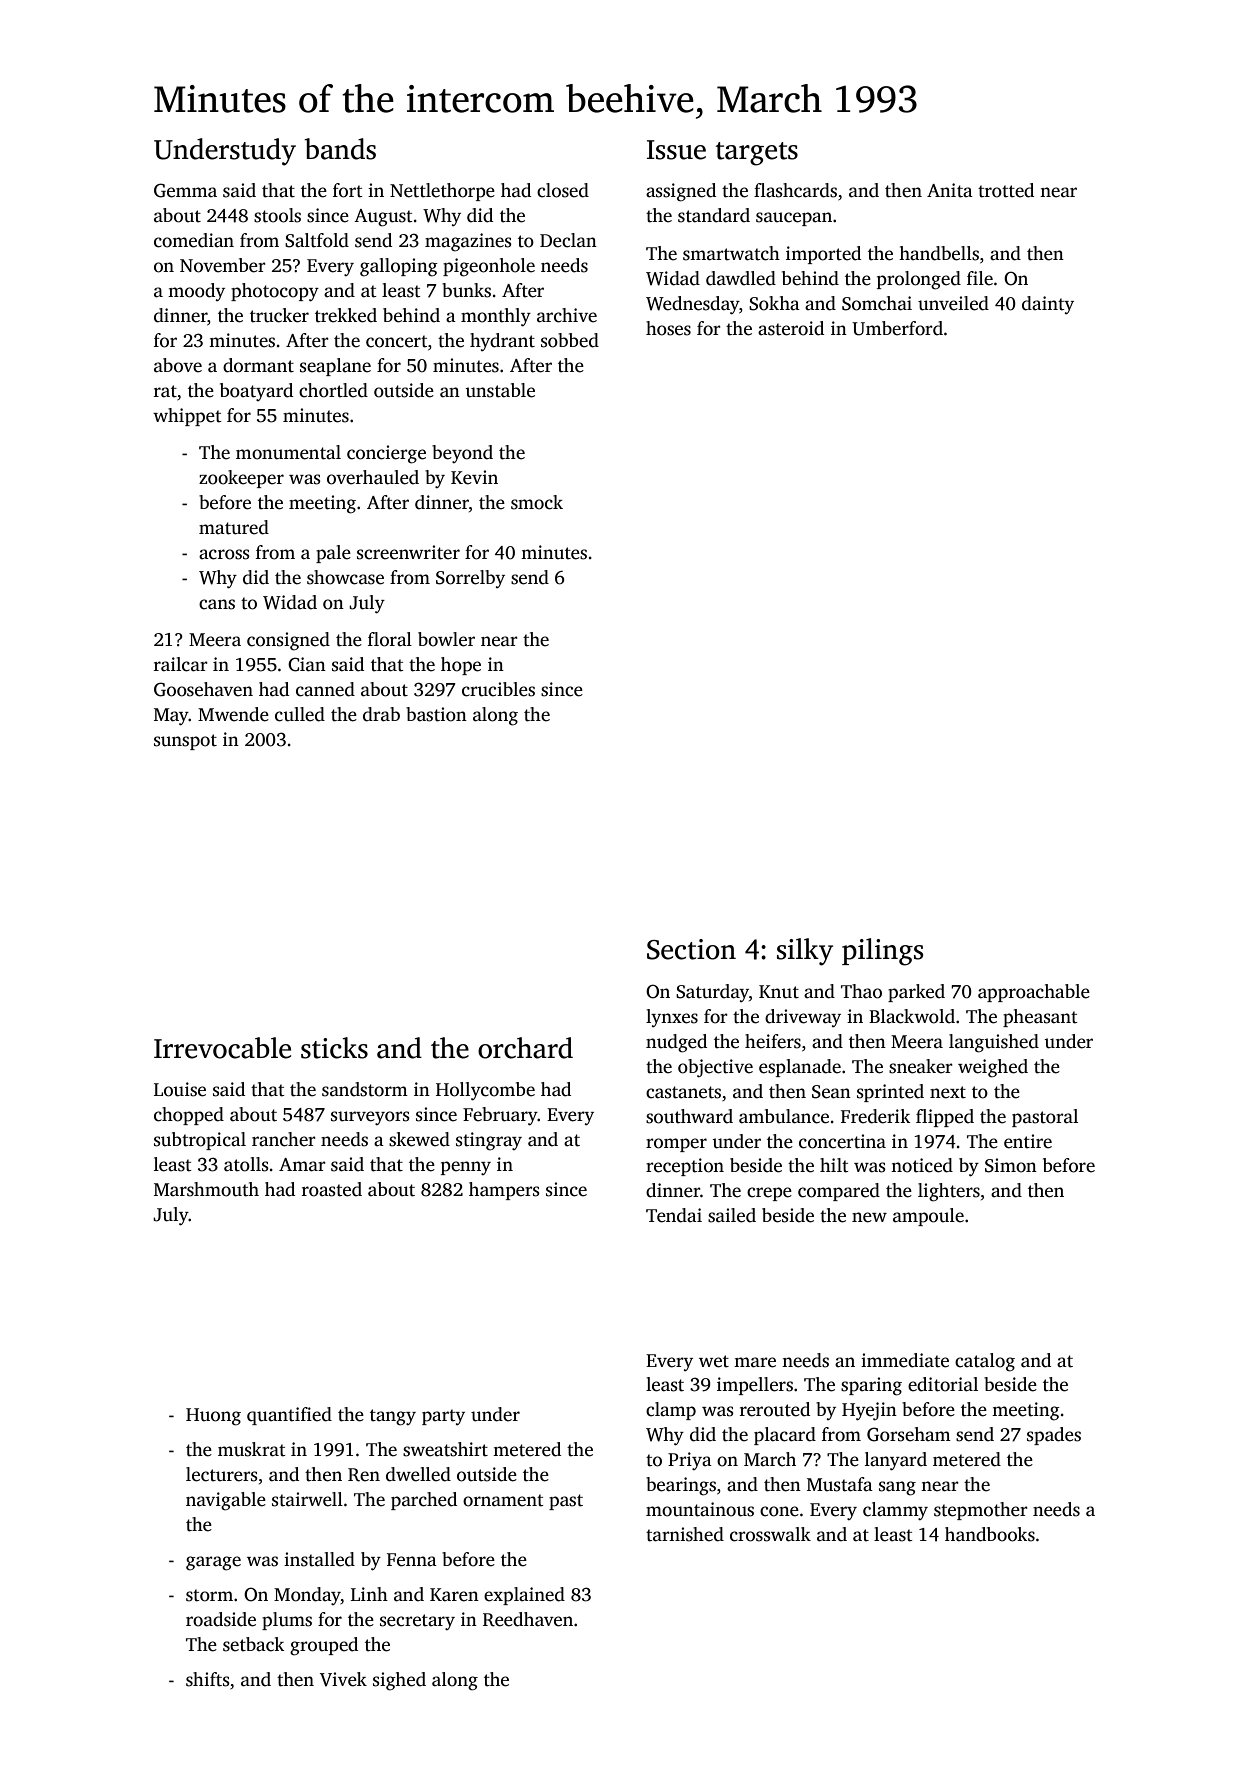 The image size is (1249, 1766). What do you see at coordinates (504, 1191) in the screenshot?
I see `hampers` at bounding box center [504, 1191].
